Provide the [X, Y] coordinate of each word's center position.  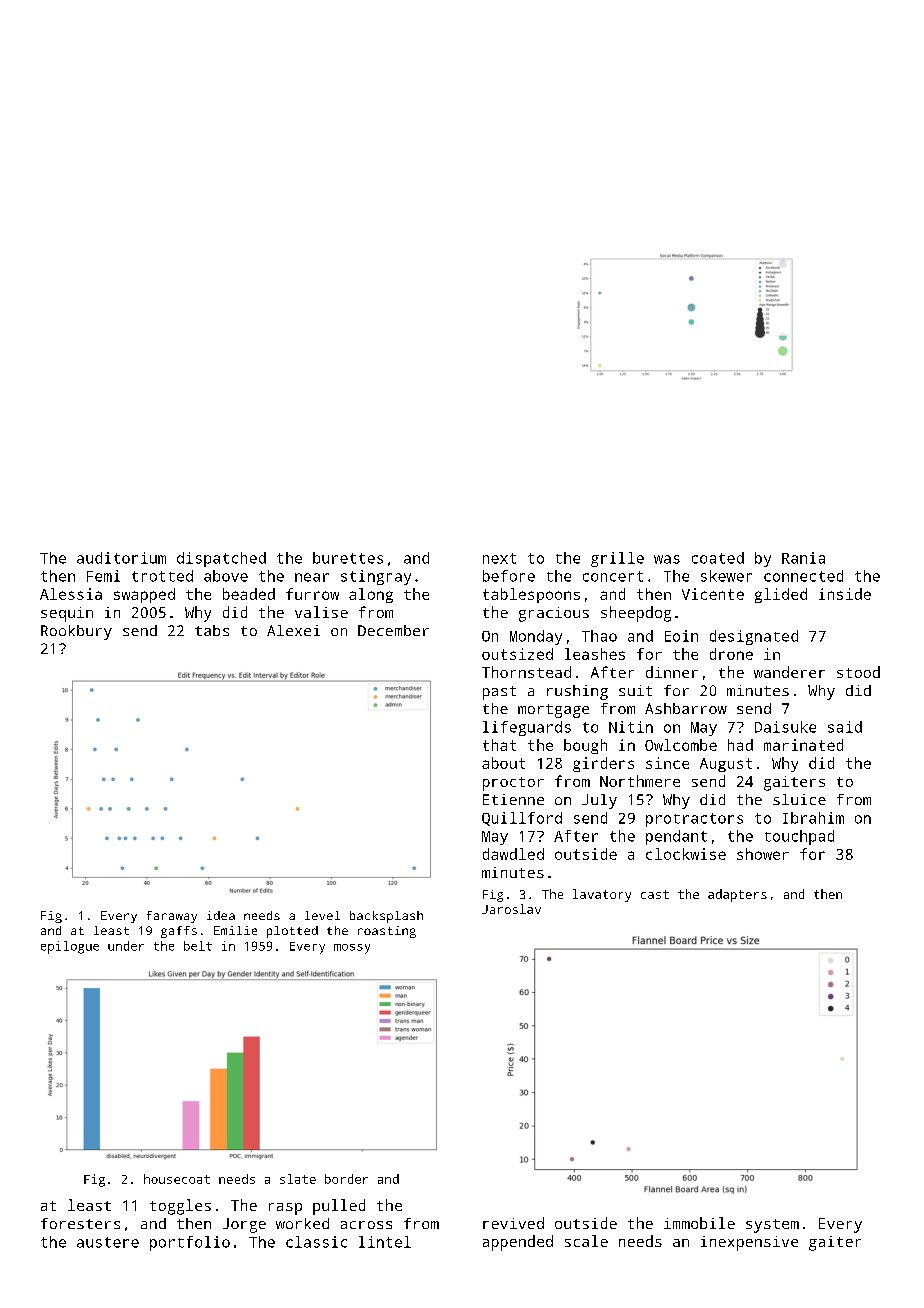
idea [221, 915]
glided [781, 595]
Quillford [522, 819]
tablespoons [531, 595]
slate [298, 1179]
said [845, 727]
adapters [737, 895]
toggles [180, 1207]
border [346, 1179]
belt [198, 946]
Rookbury [76, 632]
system [772, 1226]
